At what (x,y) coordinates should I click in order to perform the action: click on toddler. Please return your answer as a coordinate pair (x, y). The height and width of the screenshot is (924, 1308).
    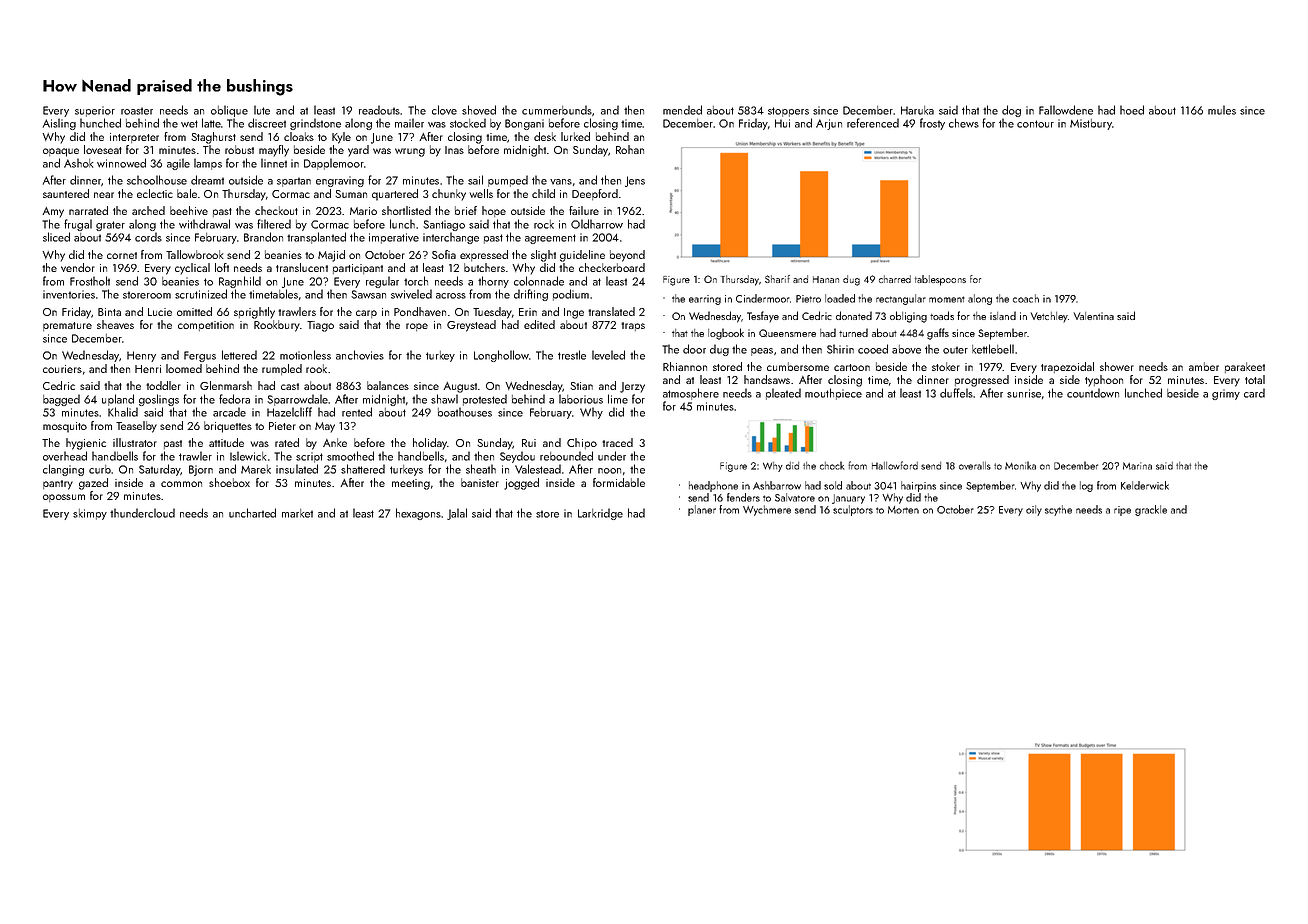
    Looking at the image, I should click on (163, 385).
